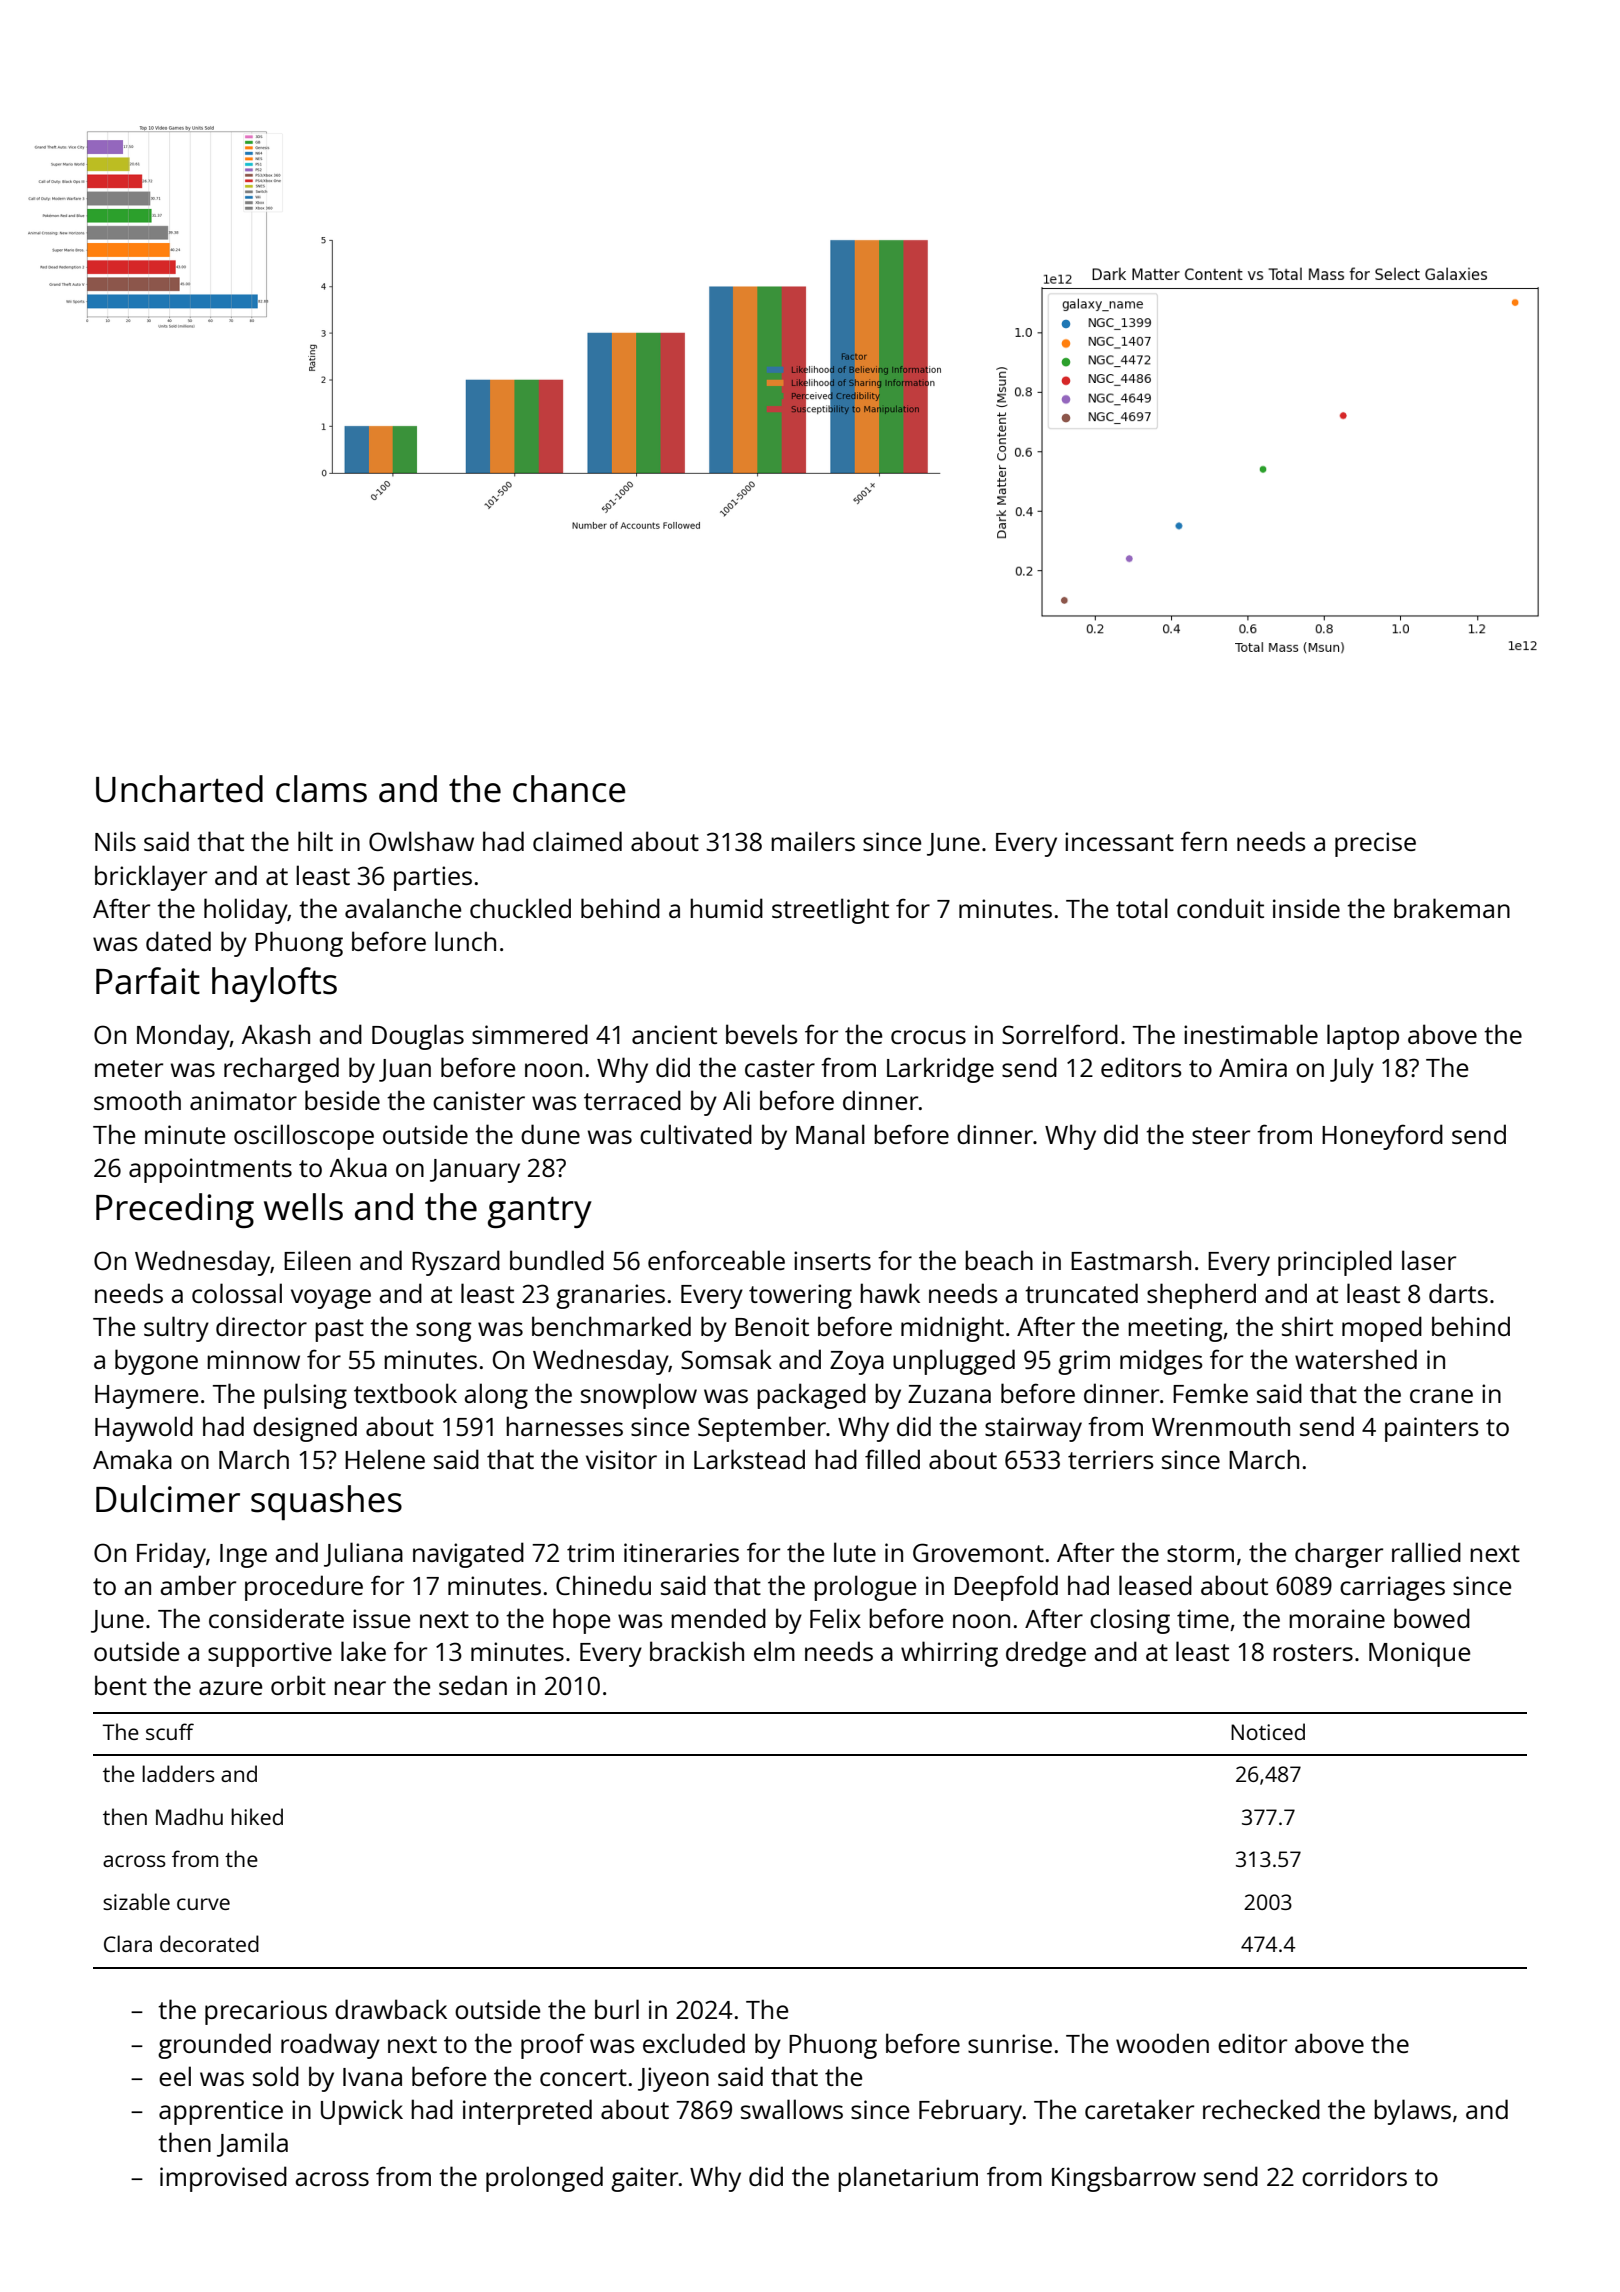 The image size is (1620, 2292). I want to click on laptop, so click(1363, 1037).
